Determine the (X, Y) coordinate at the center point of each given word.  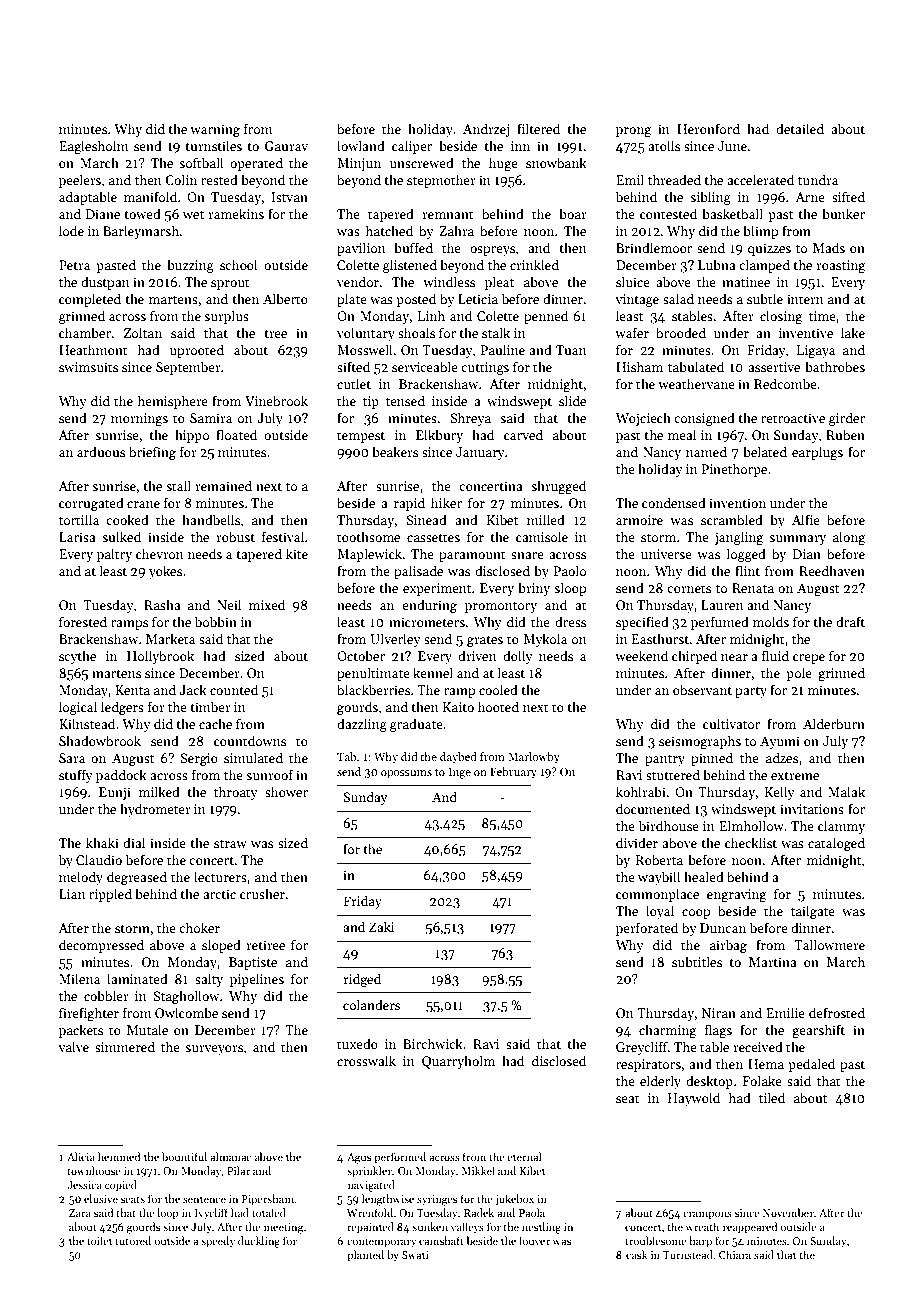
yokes (165, 572)
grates (485, 641)
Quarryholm (458, 1062)
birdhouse (669, 825)
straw (230, 843)
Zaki (381, 926)
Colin (181, 179)
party (751, 692)
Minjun (359, 164)
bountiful (184, 1156)
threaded (674, 179)
